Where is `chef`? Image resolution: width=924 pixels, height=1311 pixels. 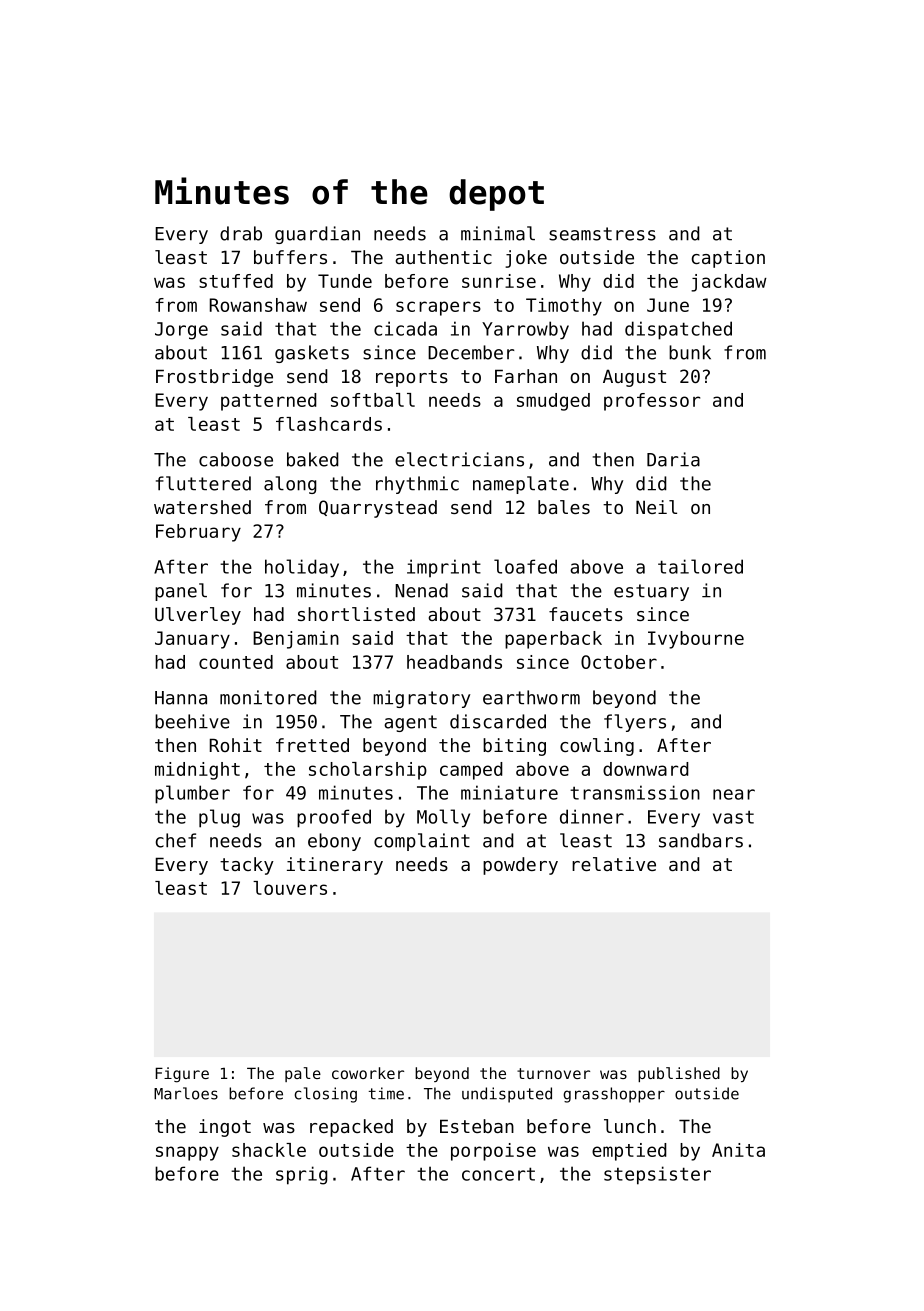 chef is located at coordinates (176, 840).
